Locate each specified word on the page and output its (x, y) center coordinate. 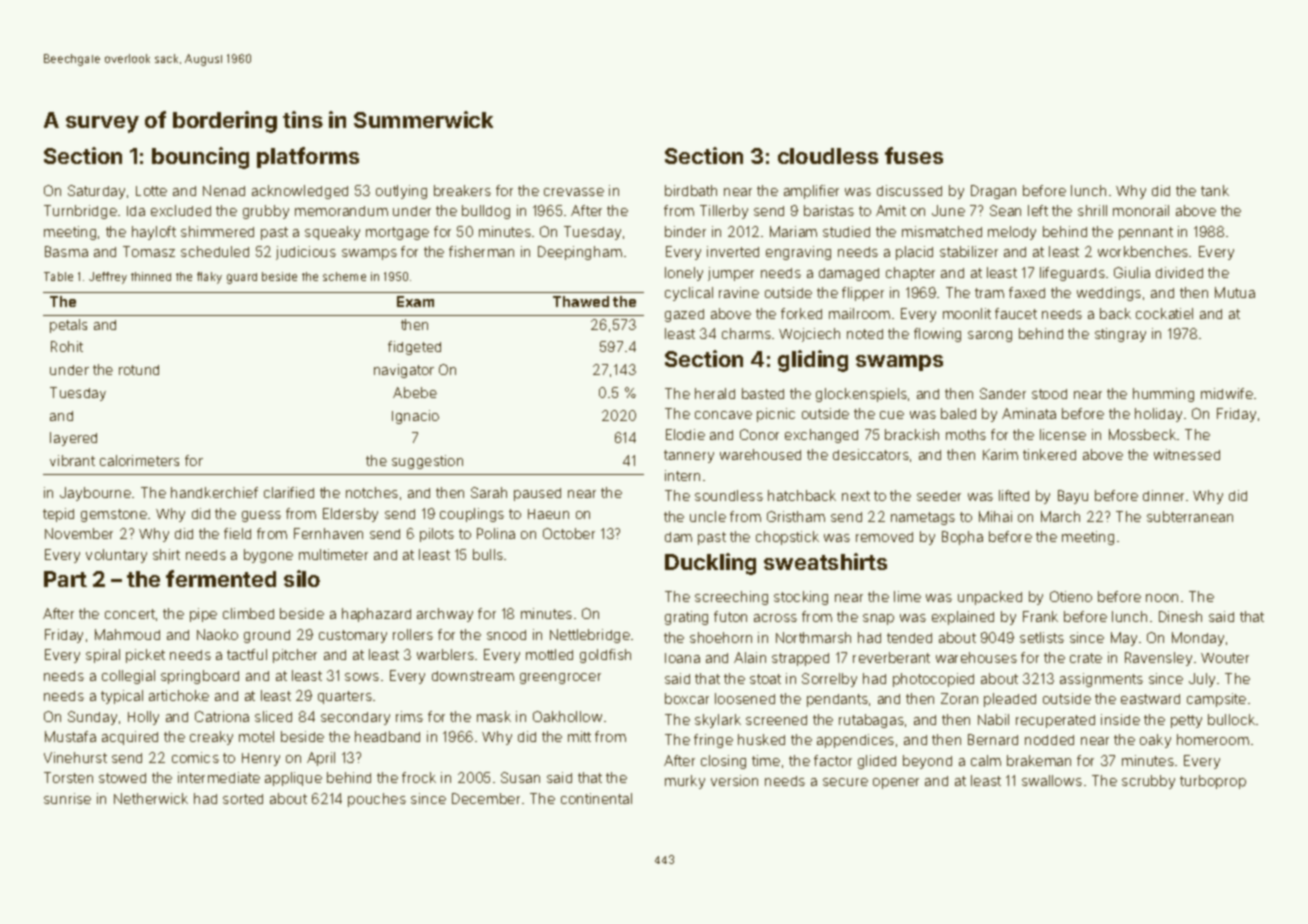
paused (537, 494)
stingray (1120, 335)
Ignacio (415, 417)
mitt (579, 736)
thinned (151, 276)
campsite (1216, 700)
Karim (1000, 454)
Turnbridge (80, 212)
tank (1215, 190)
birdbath (691, 190)
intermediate (219, 777)
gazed (684, 315)
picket (145, 656)
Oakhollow (567, 716)
